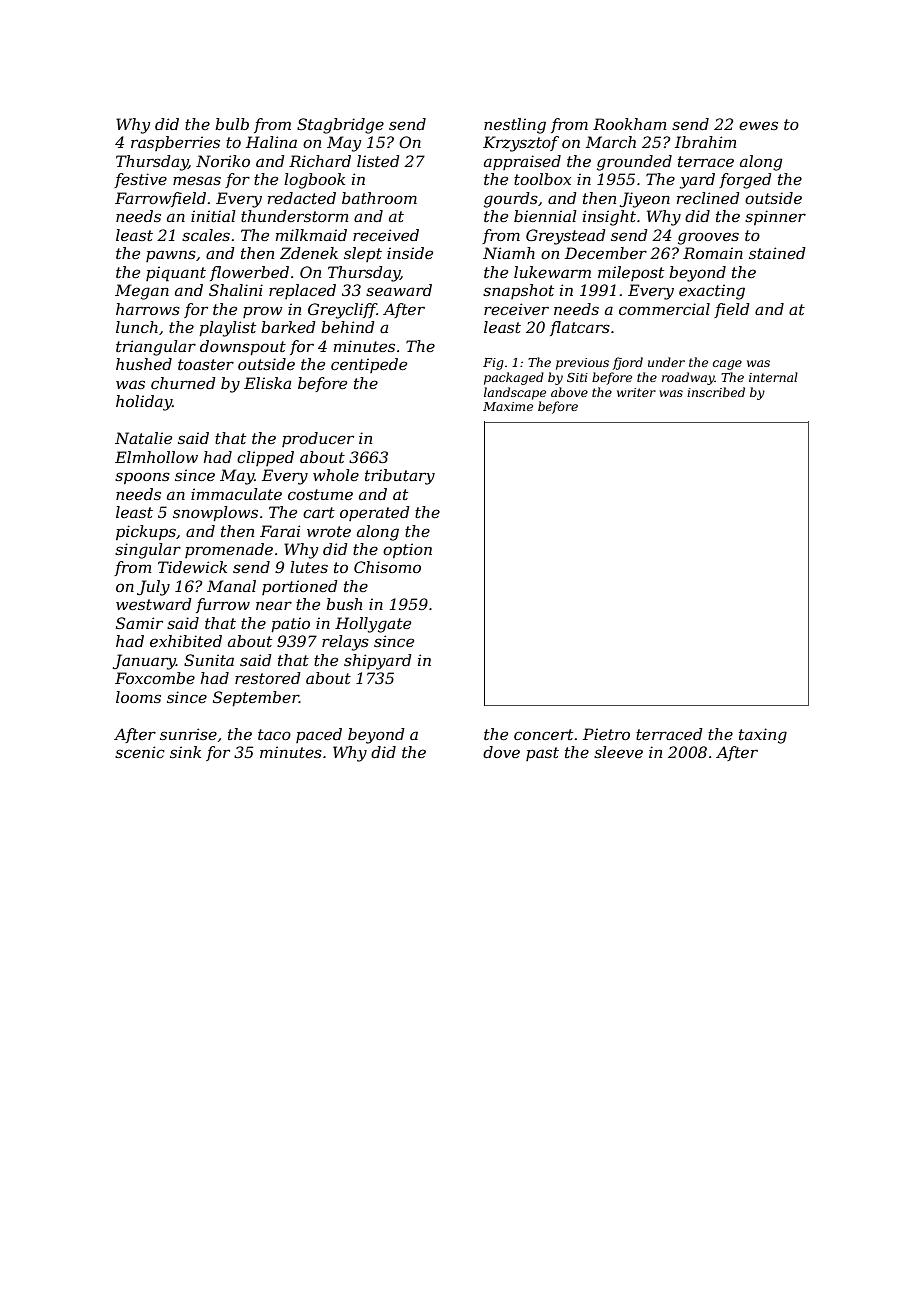  Describe the element at coordinates (185, 752) in the screenshot. I see `sink` at that location.
